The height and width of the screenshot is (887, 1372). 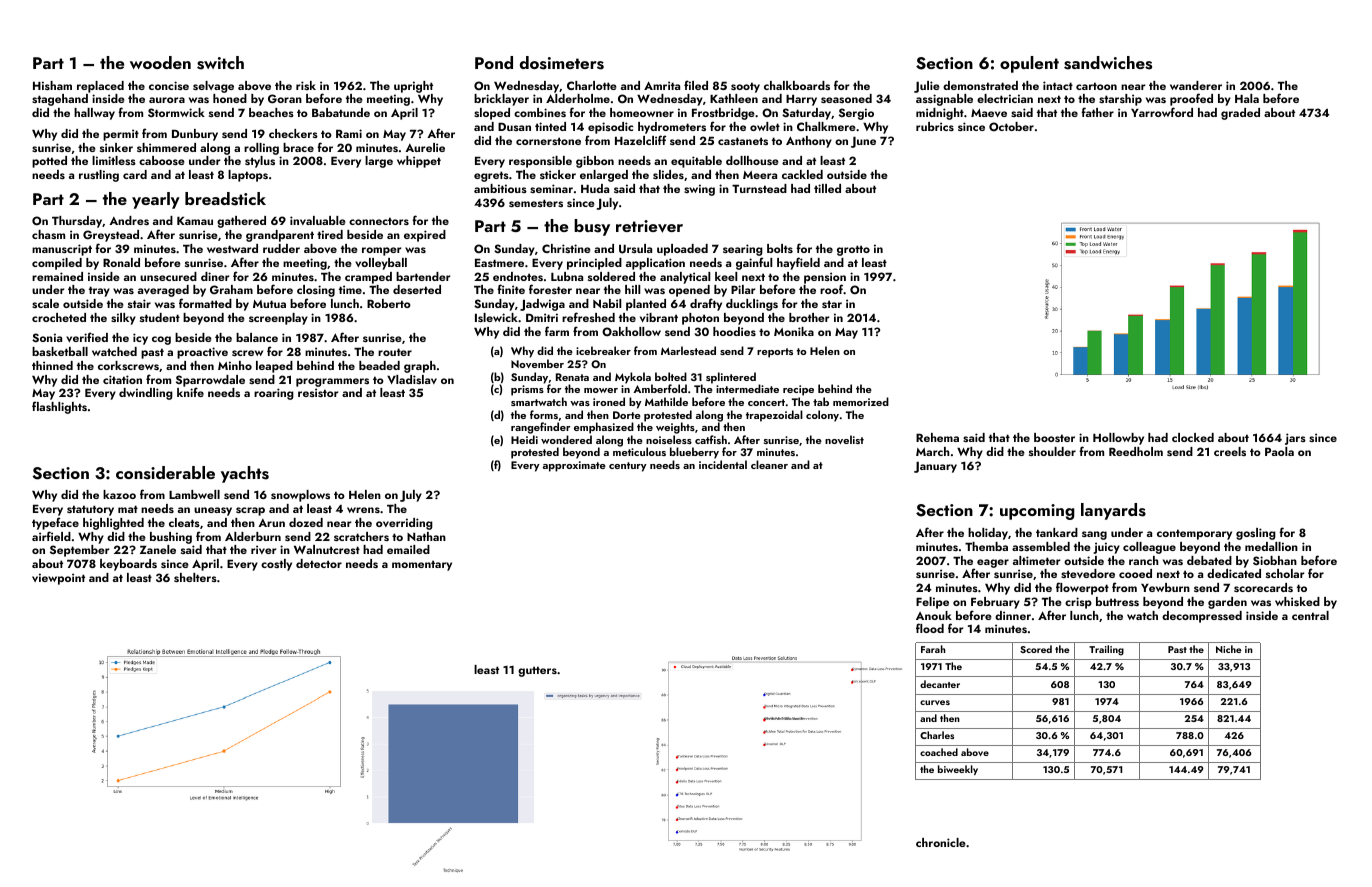 I want to click on rolling, so click(x=261, y=149).
